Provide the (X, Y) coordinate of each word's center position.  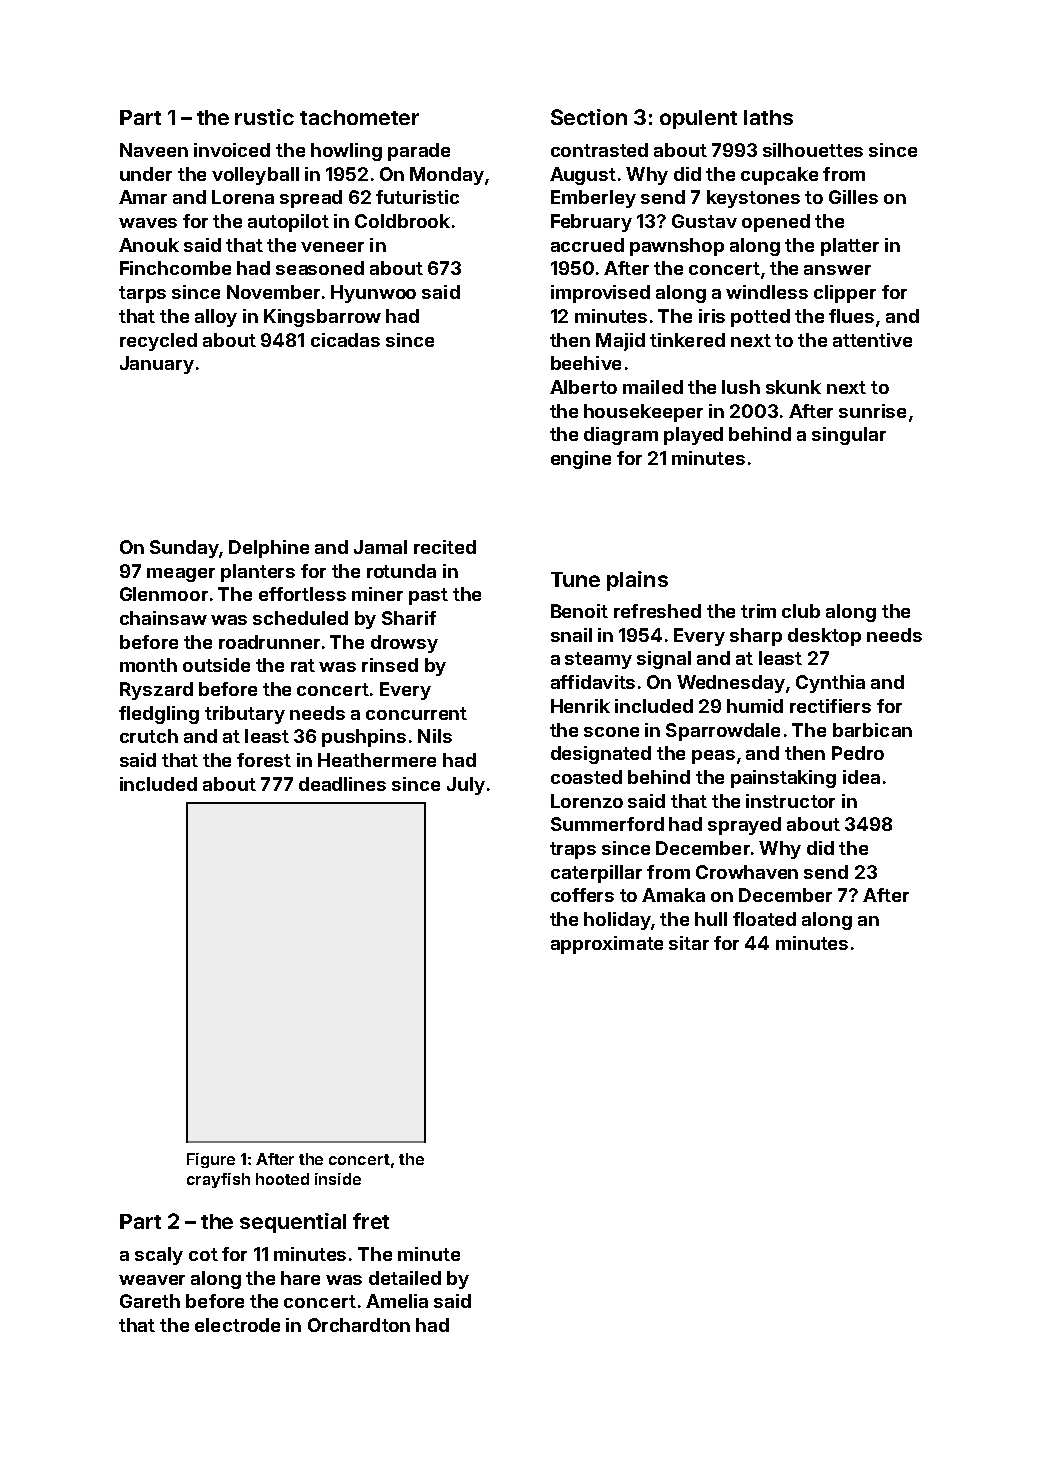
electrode (237, 1325)
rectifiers (830, 706)
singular (849, 436)
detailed (405, 1278)
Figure (211, 1160)
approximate (607, 945)
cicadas (345, 340)
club (801, 611)
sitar (689, 943)
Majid (620, 342)
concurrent (416, 713)
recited (445, 547)
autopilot (288, 223)
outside (216, 665)
